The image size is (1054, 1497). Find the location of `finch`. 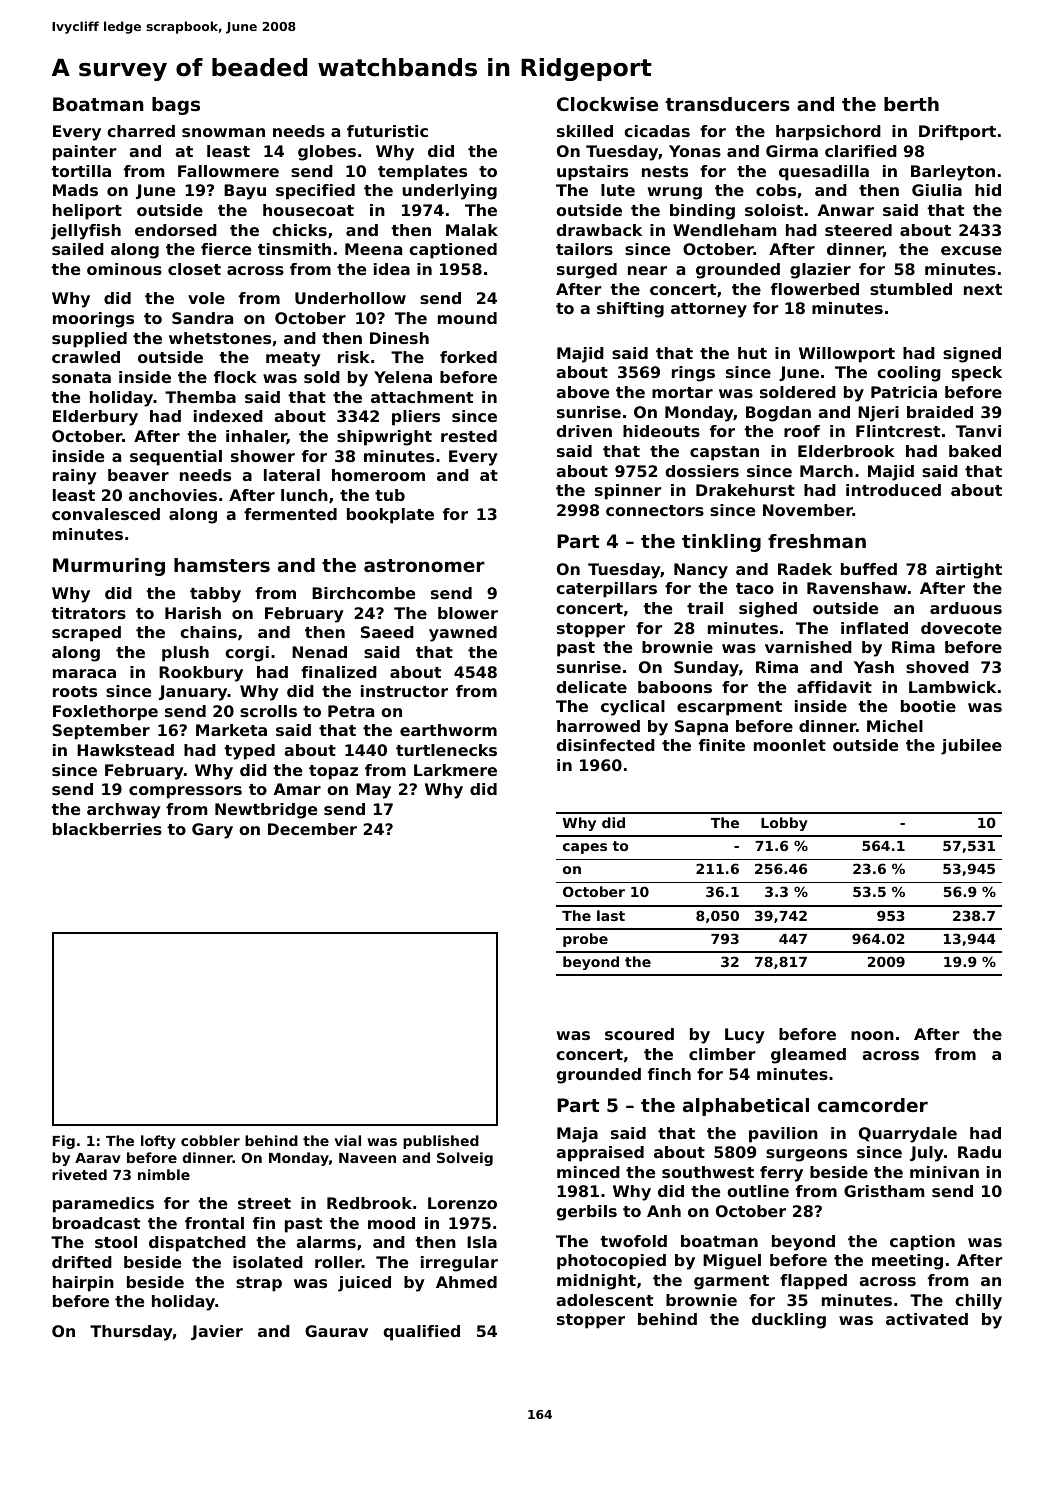

finch is located at coordinates (669, 1074).
